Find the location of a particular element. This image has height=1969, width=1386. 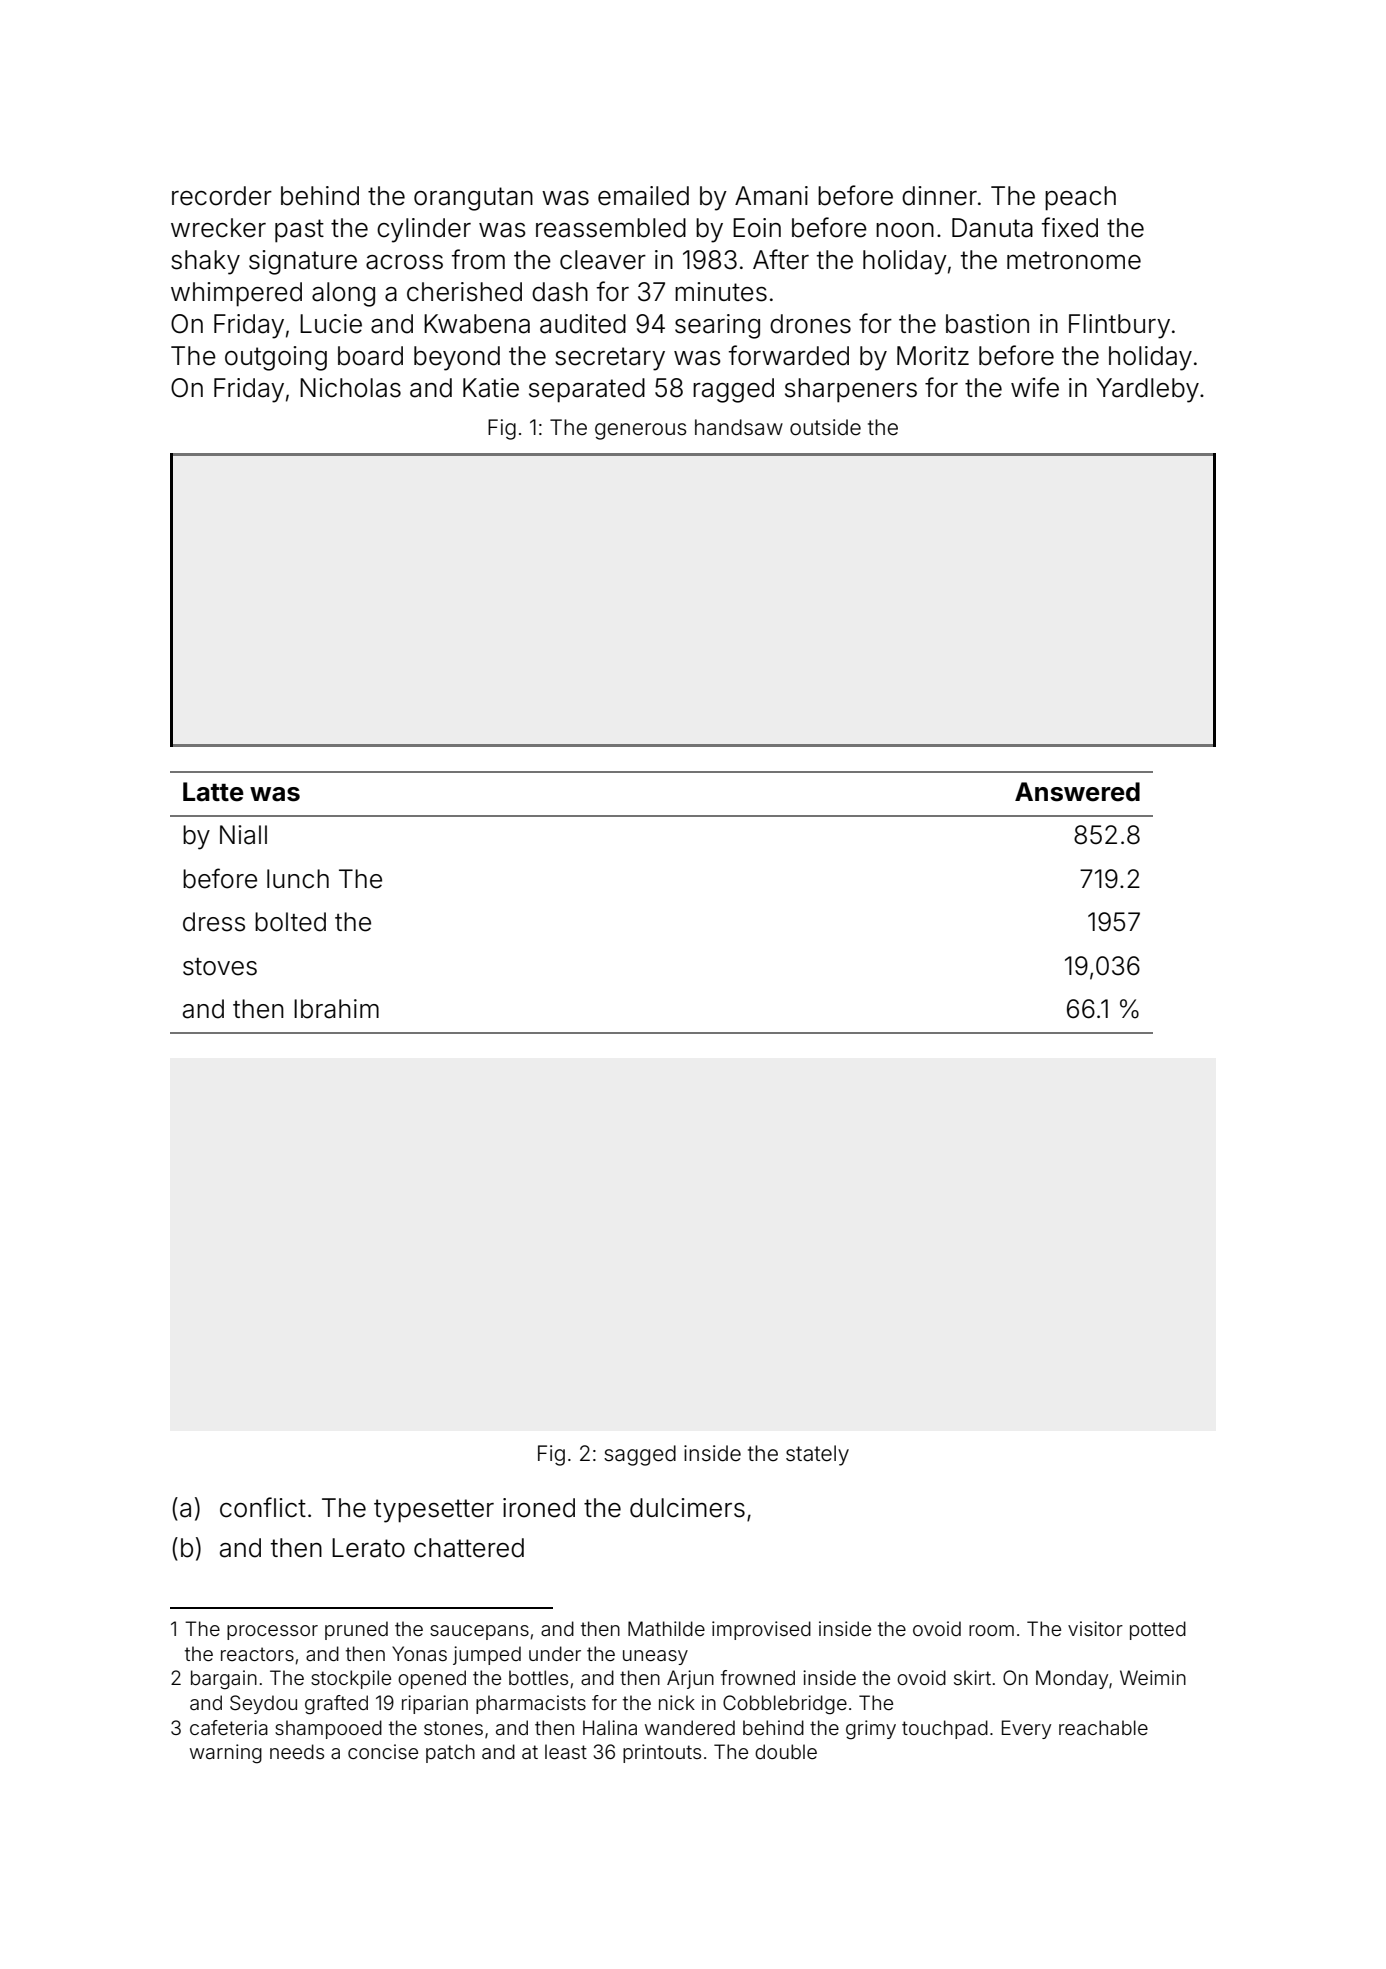

Ibrahim is located at coordinates (336, 1009).
